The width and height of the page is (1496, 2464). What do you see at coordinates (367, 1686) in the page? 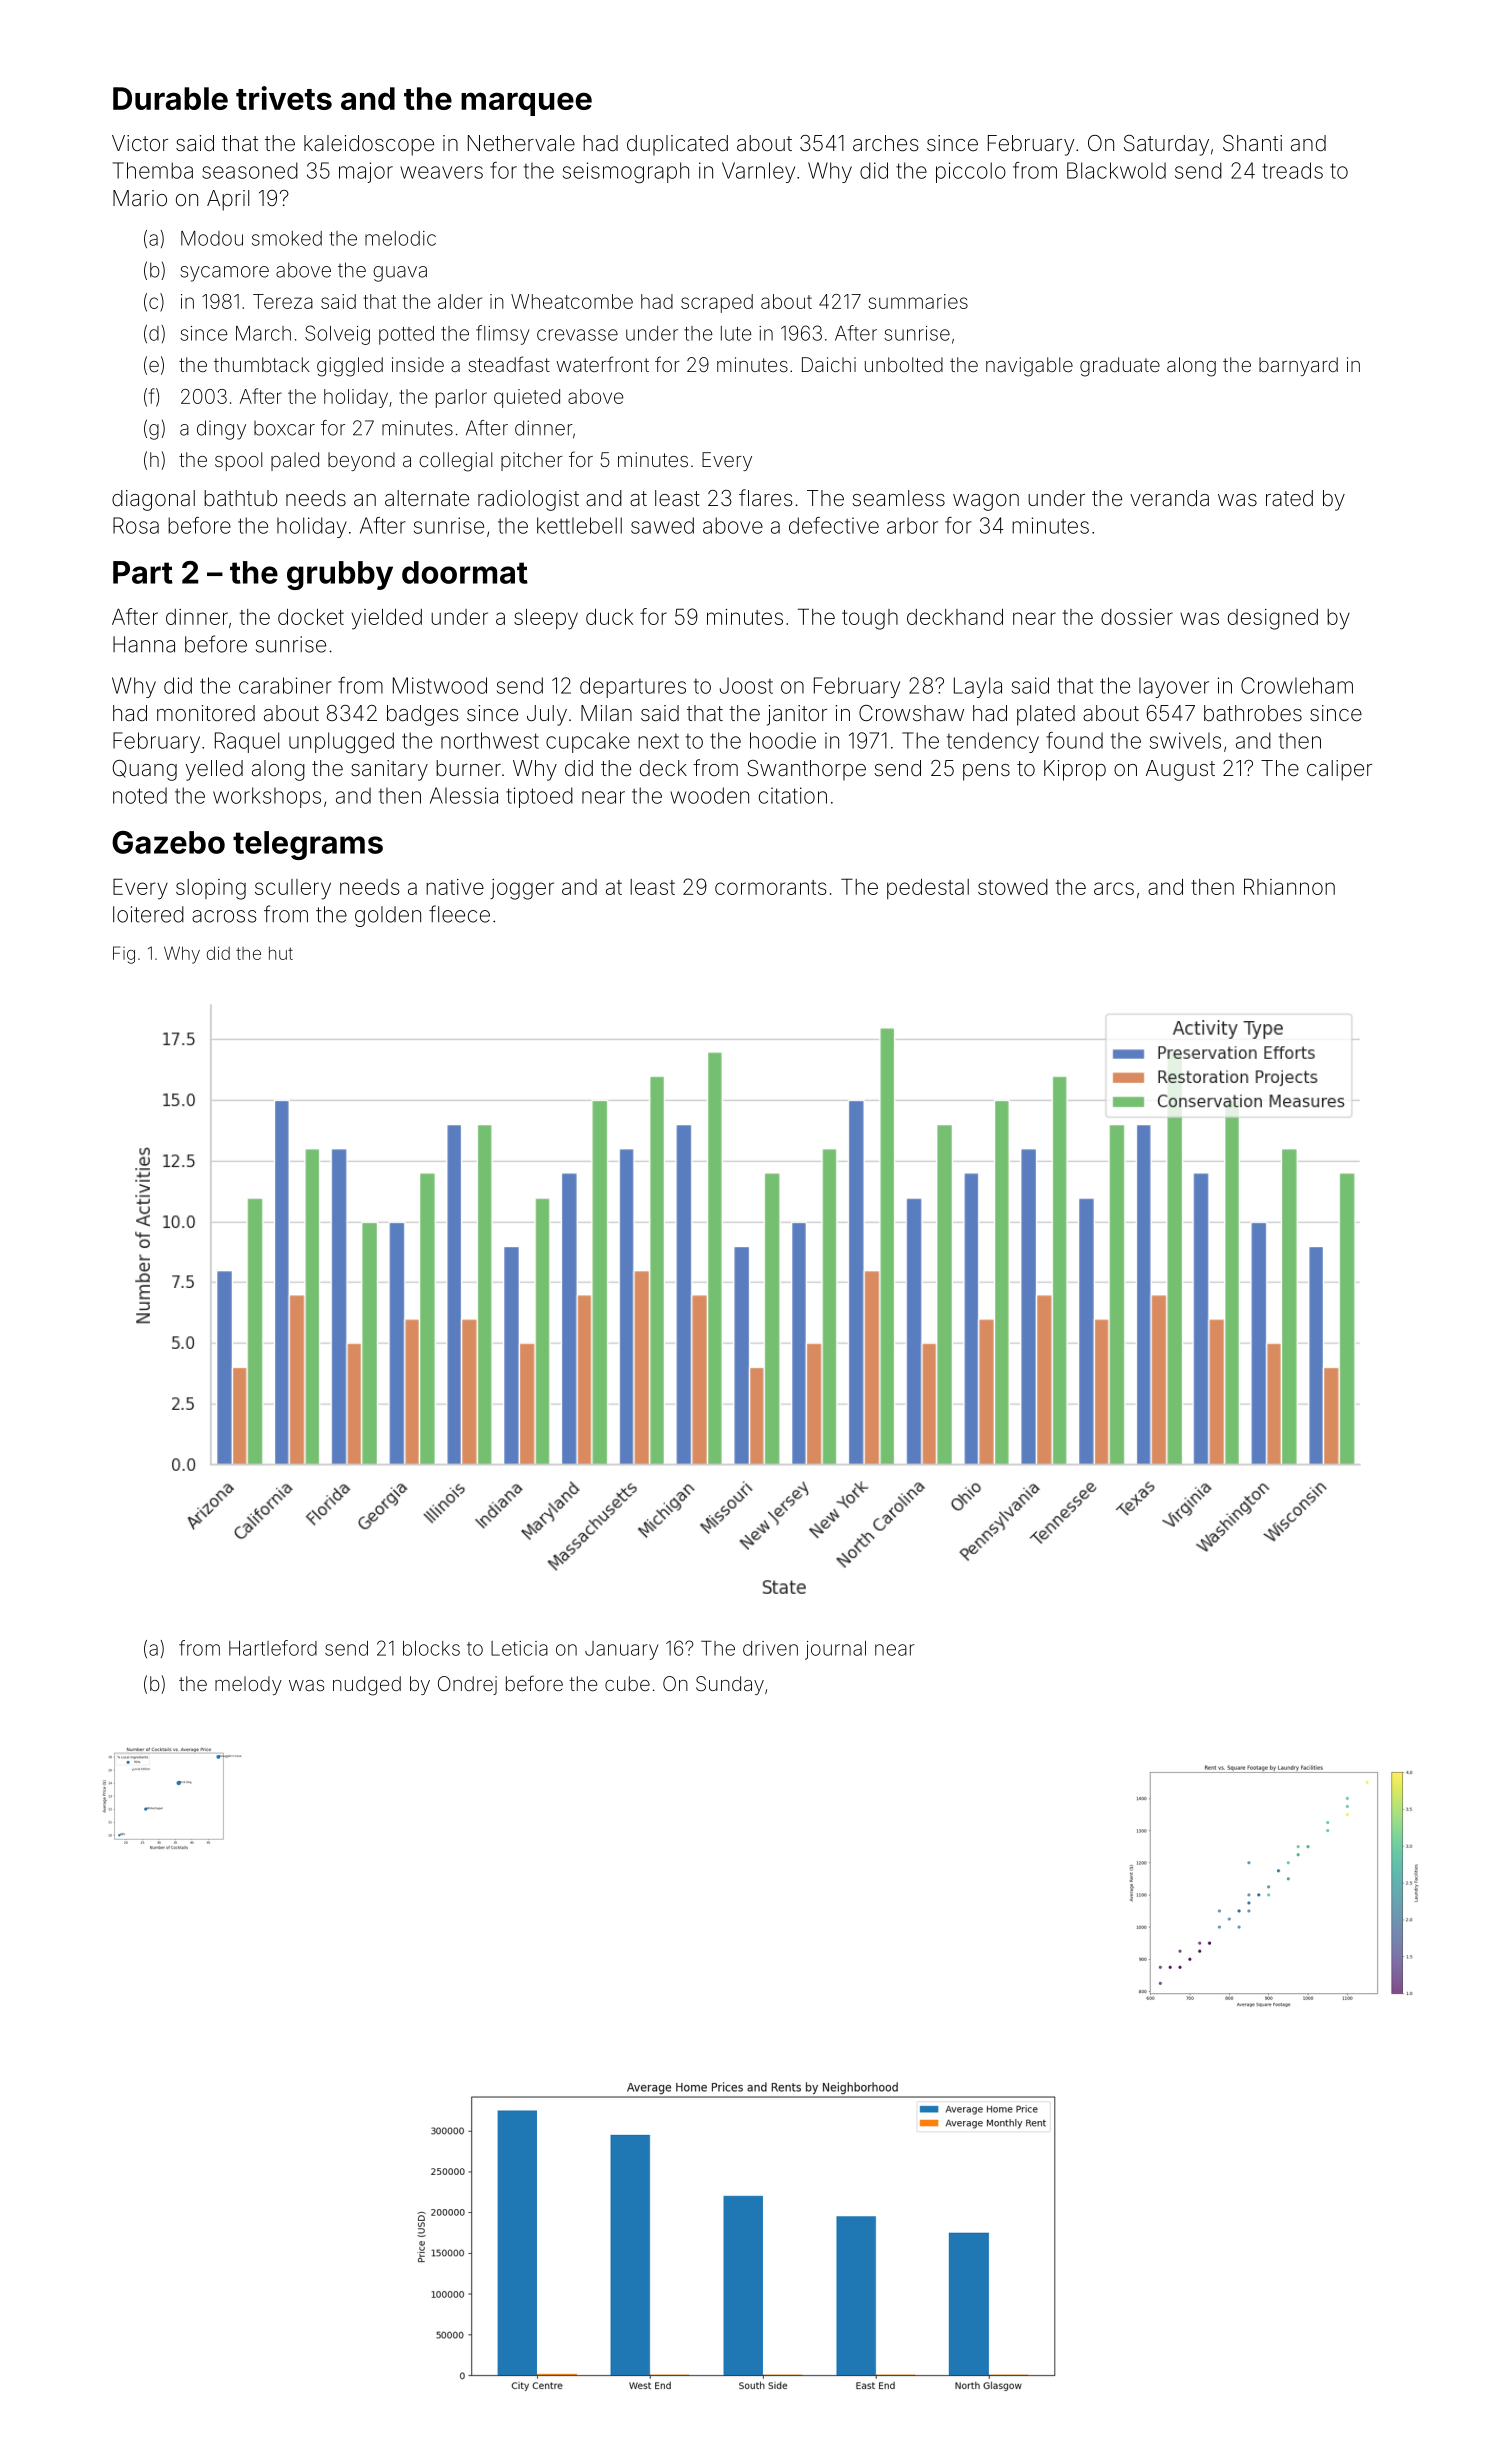
I see `nudged` at bounding box center [367, 1686].
